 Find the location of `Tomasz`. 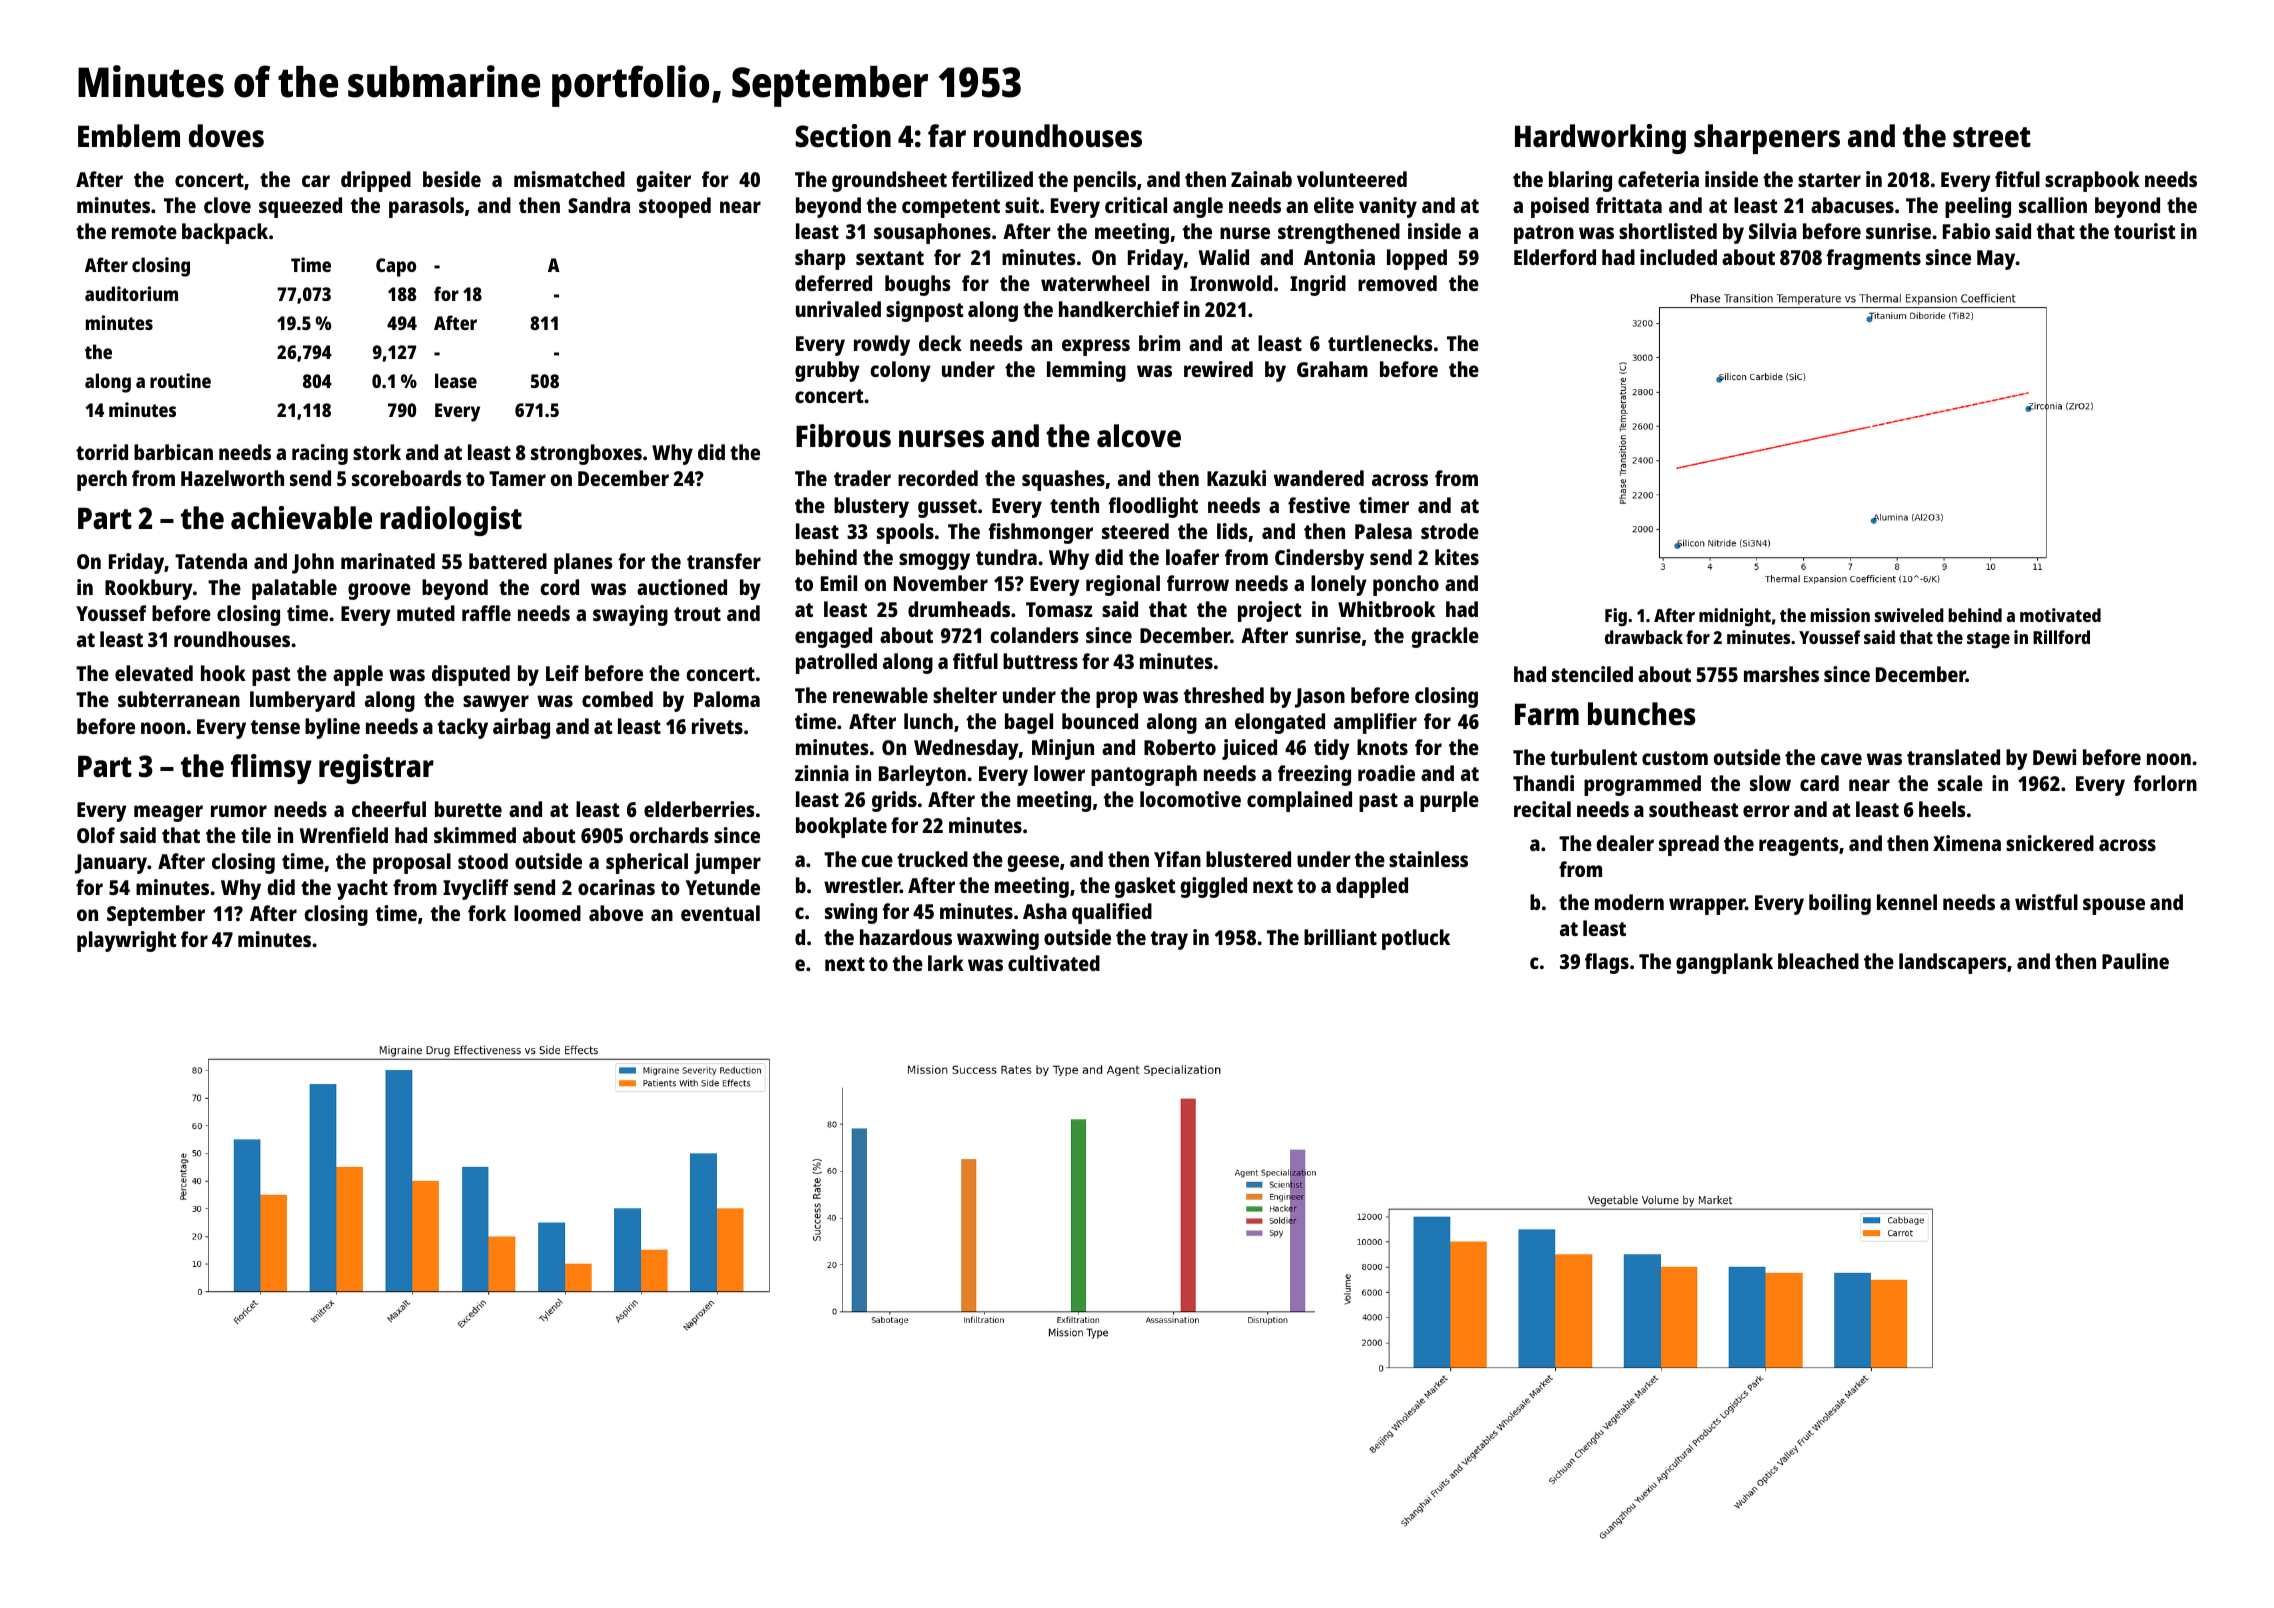

Tomasz is located at coordinates (1059, 609).
